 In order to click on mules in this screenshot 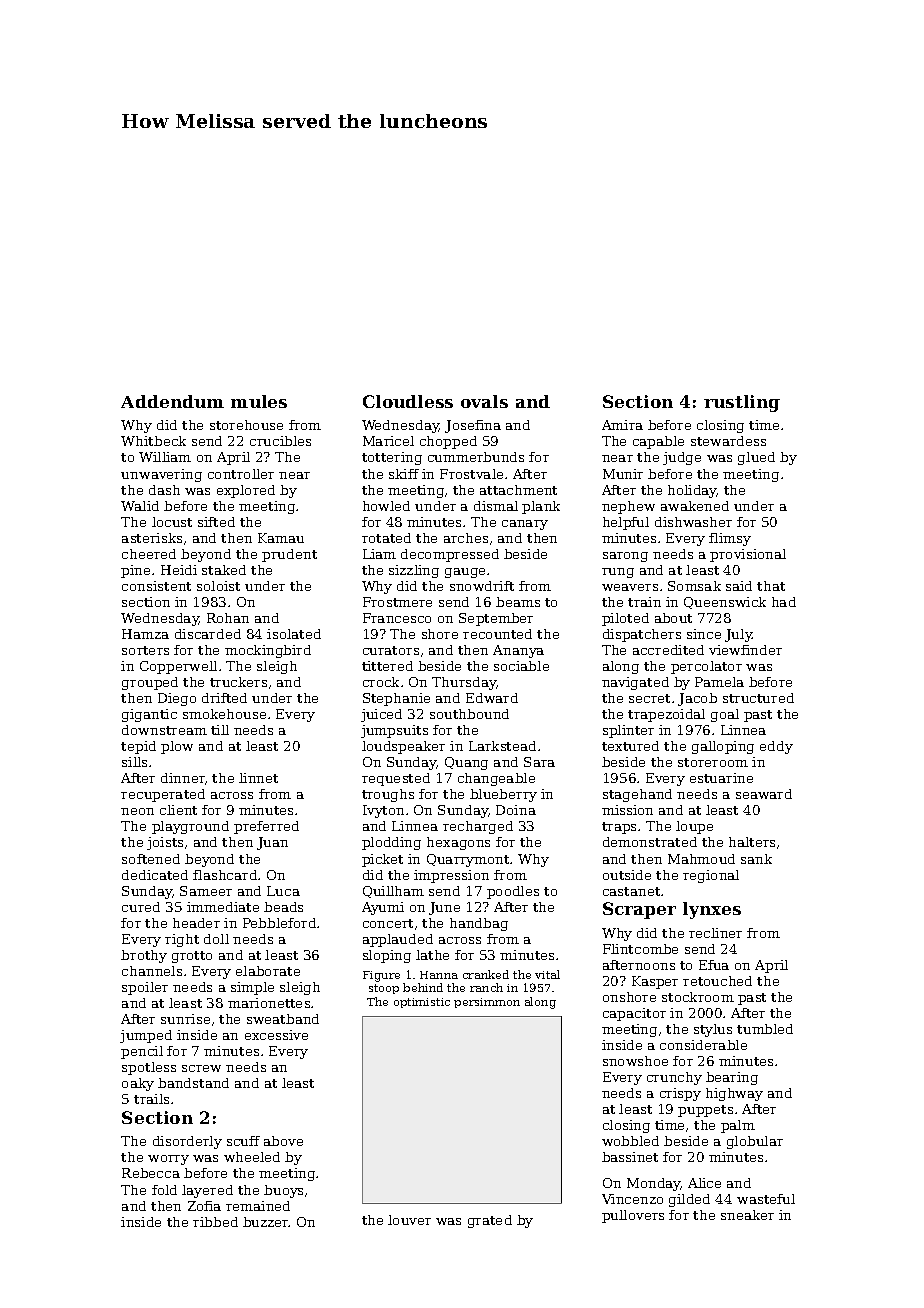, I will do `click(259, 401)`.
